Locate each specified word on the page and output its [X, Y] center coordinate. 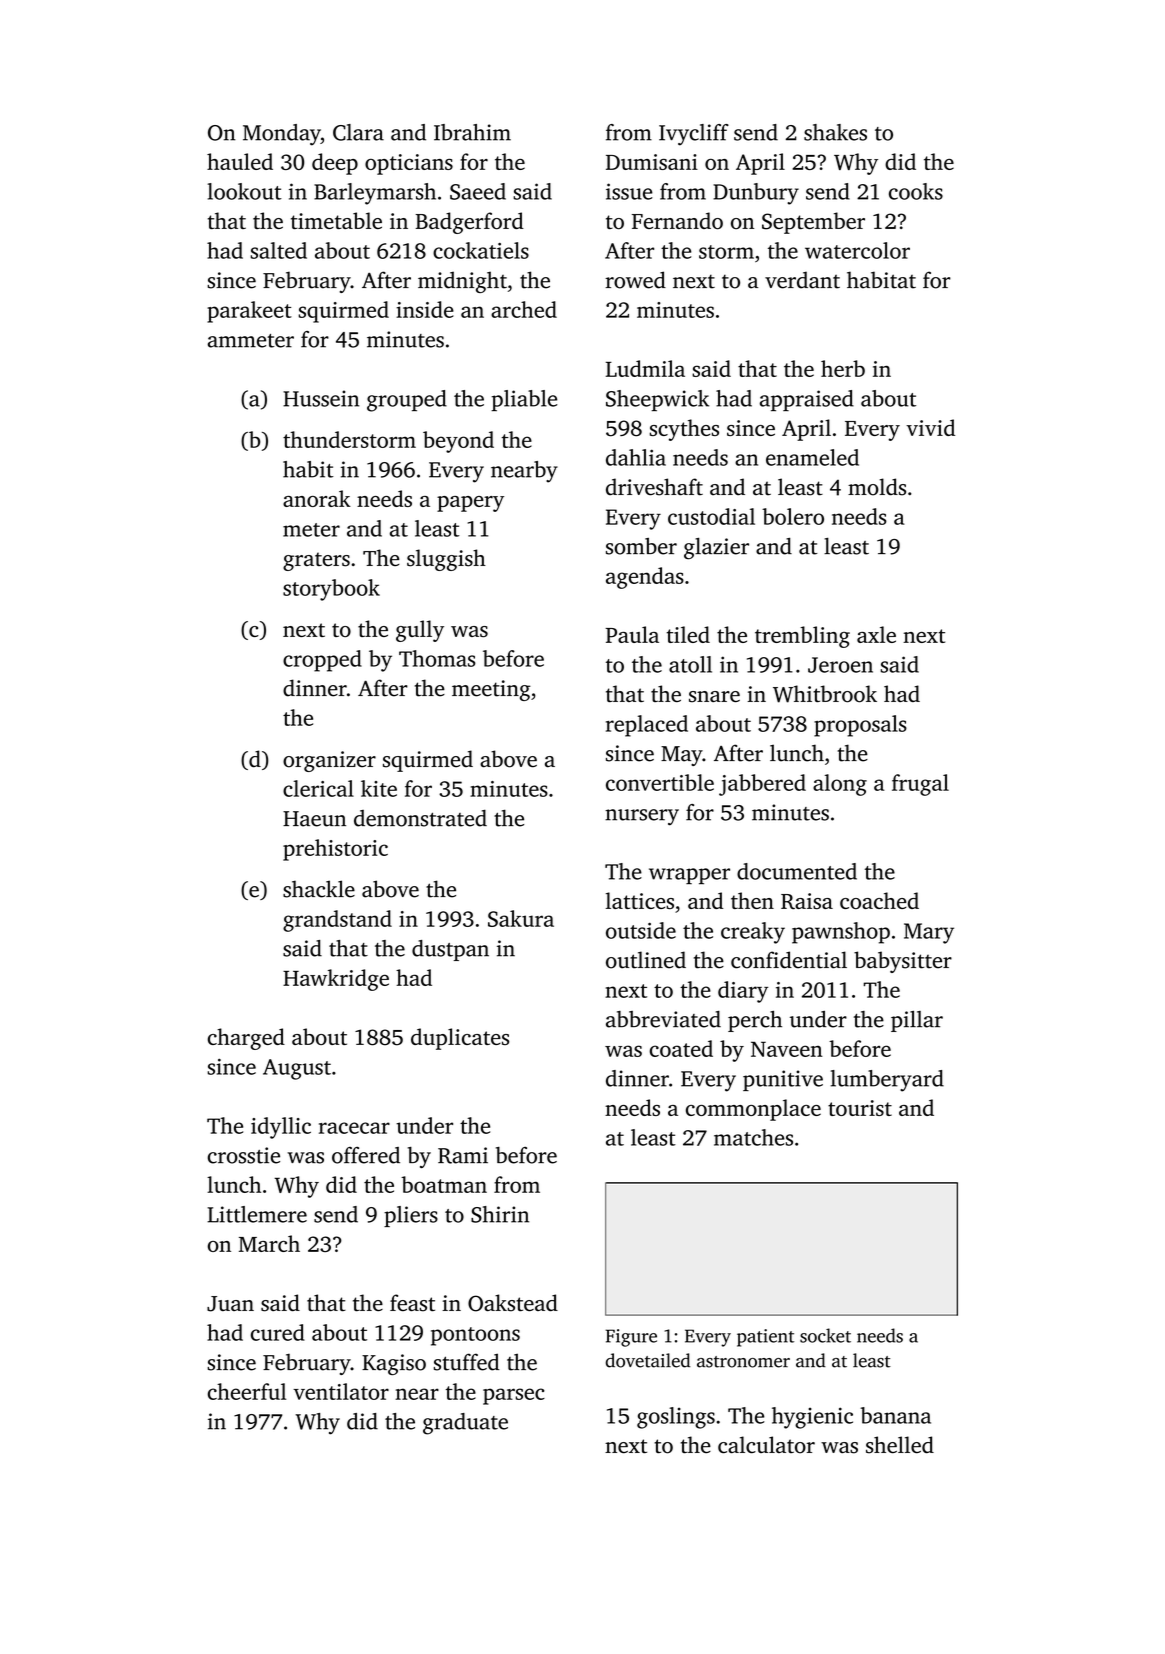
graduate [465, 1424]
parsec [514, 1396]
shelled [900, 1445]
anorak [317, 498]
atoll [690, 664]
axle [876, 634]
